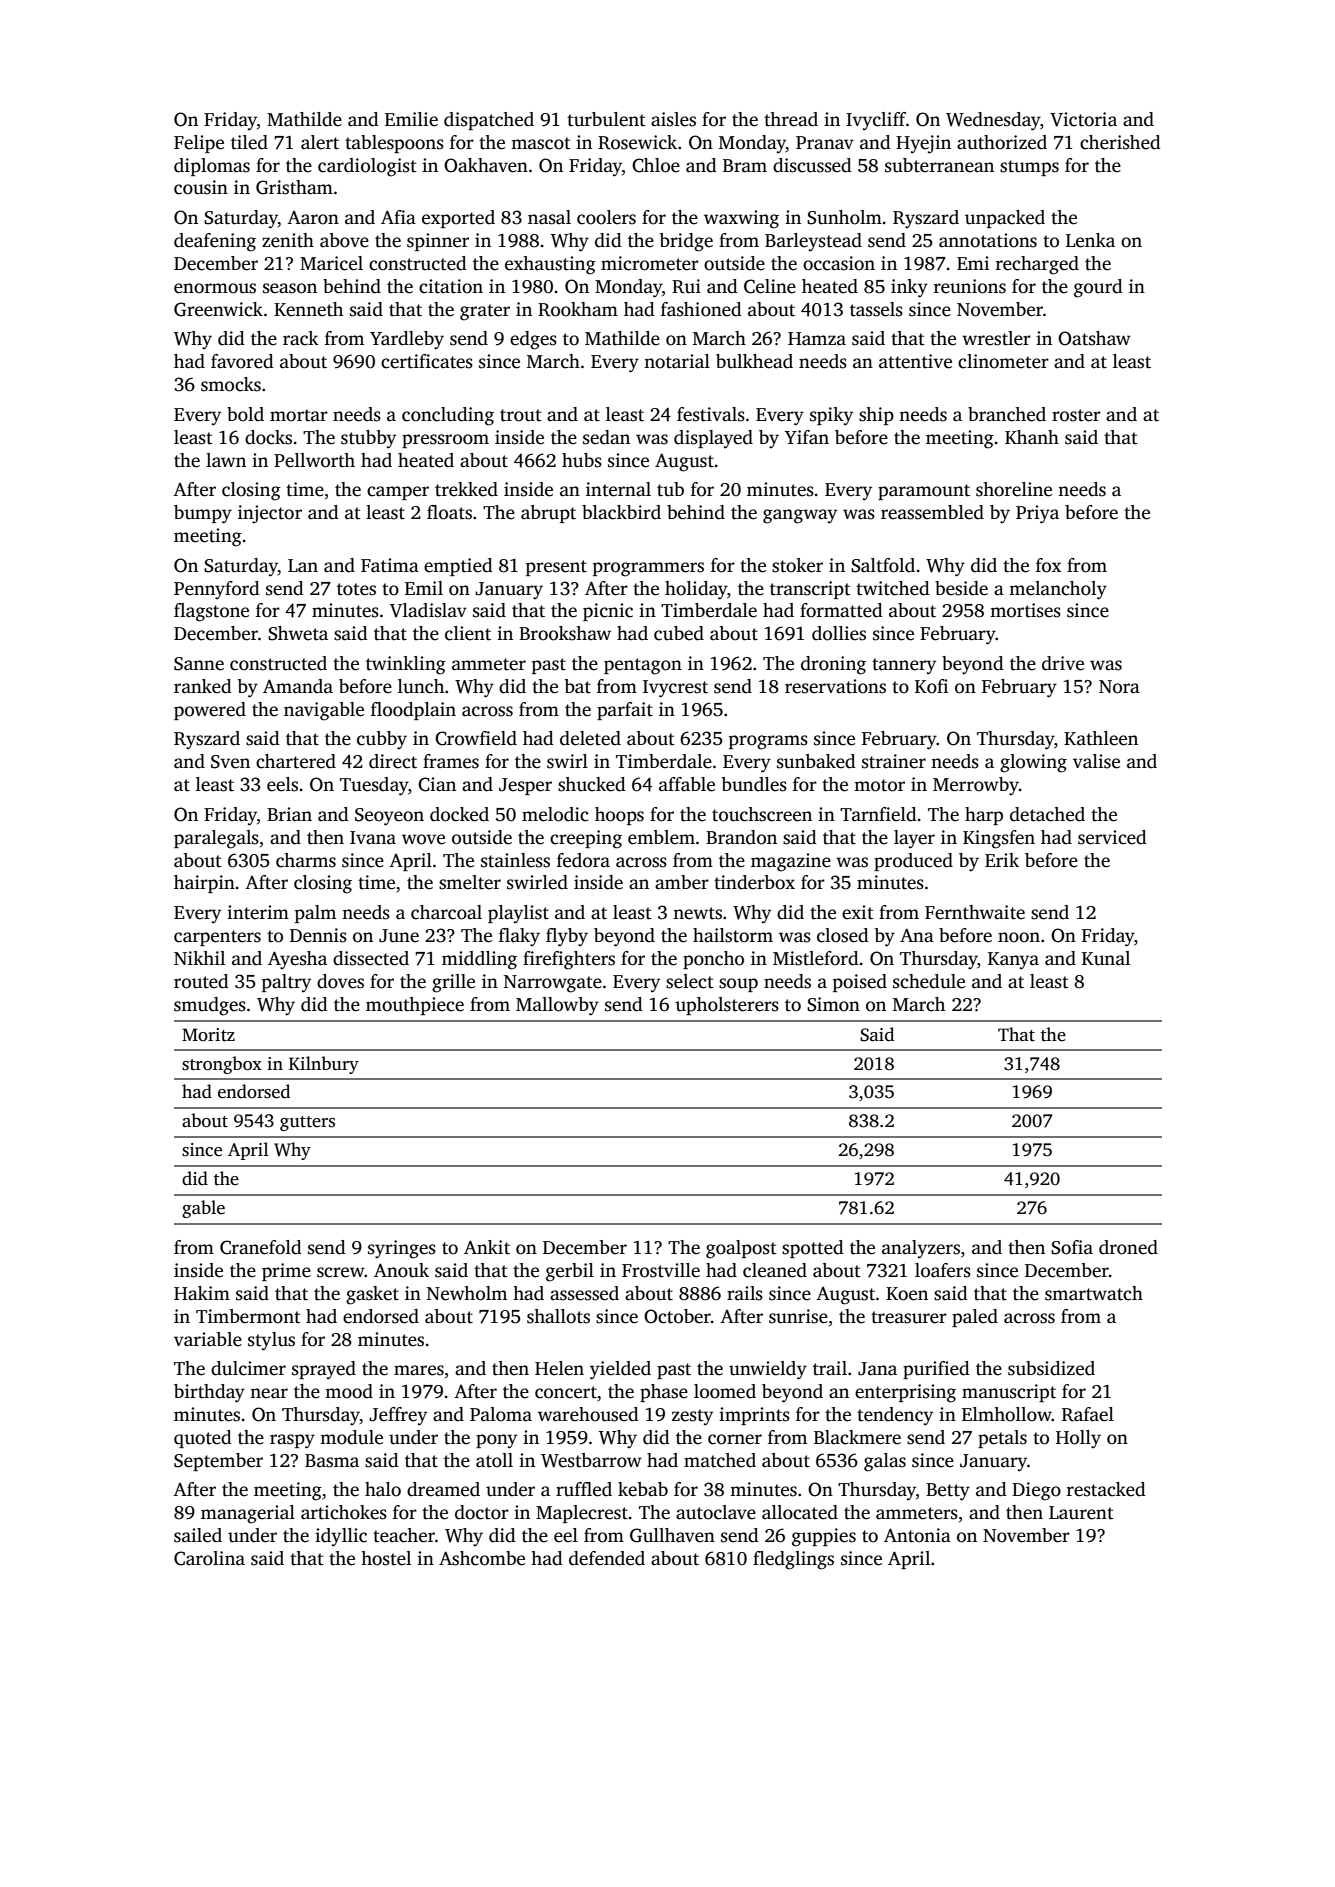 The height and width of the image is (1887, 1335). I want to click on Narrowgate, so click(553, 984).
